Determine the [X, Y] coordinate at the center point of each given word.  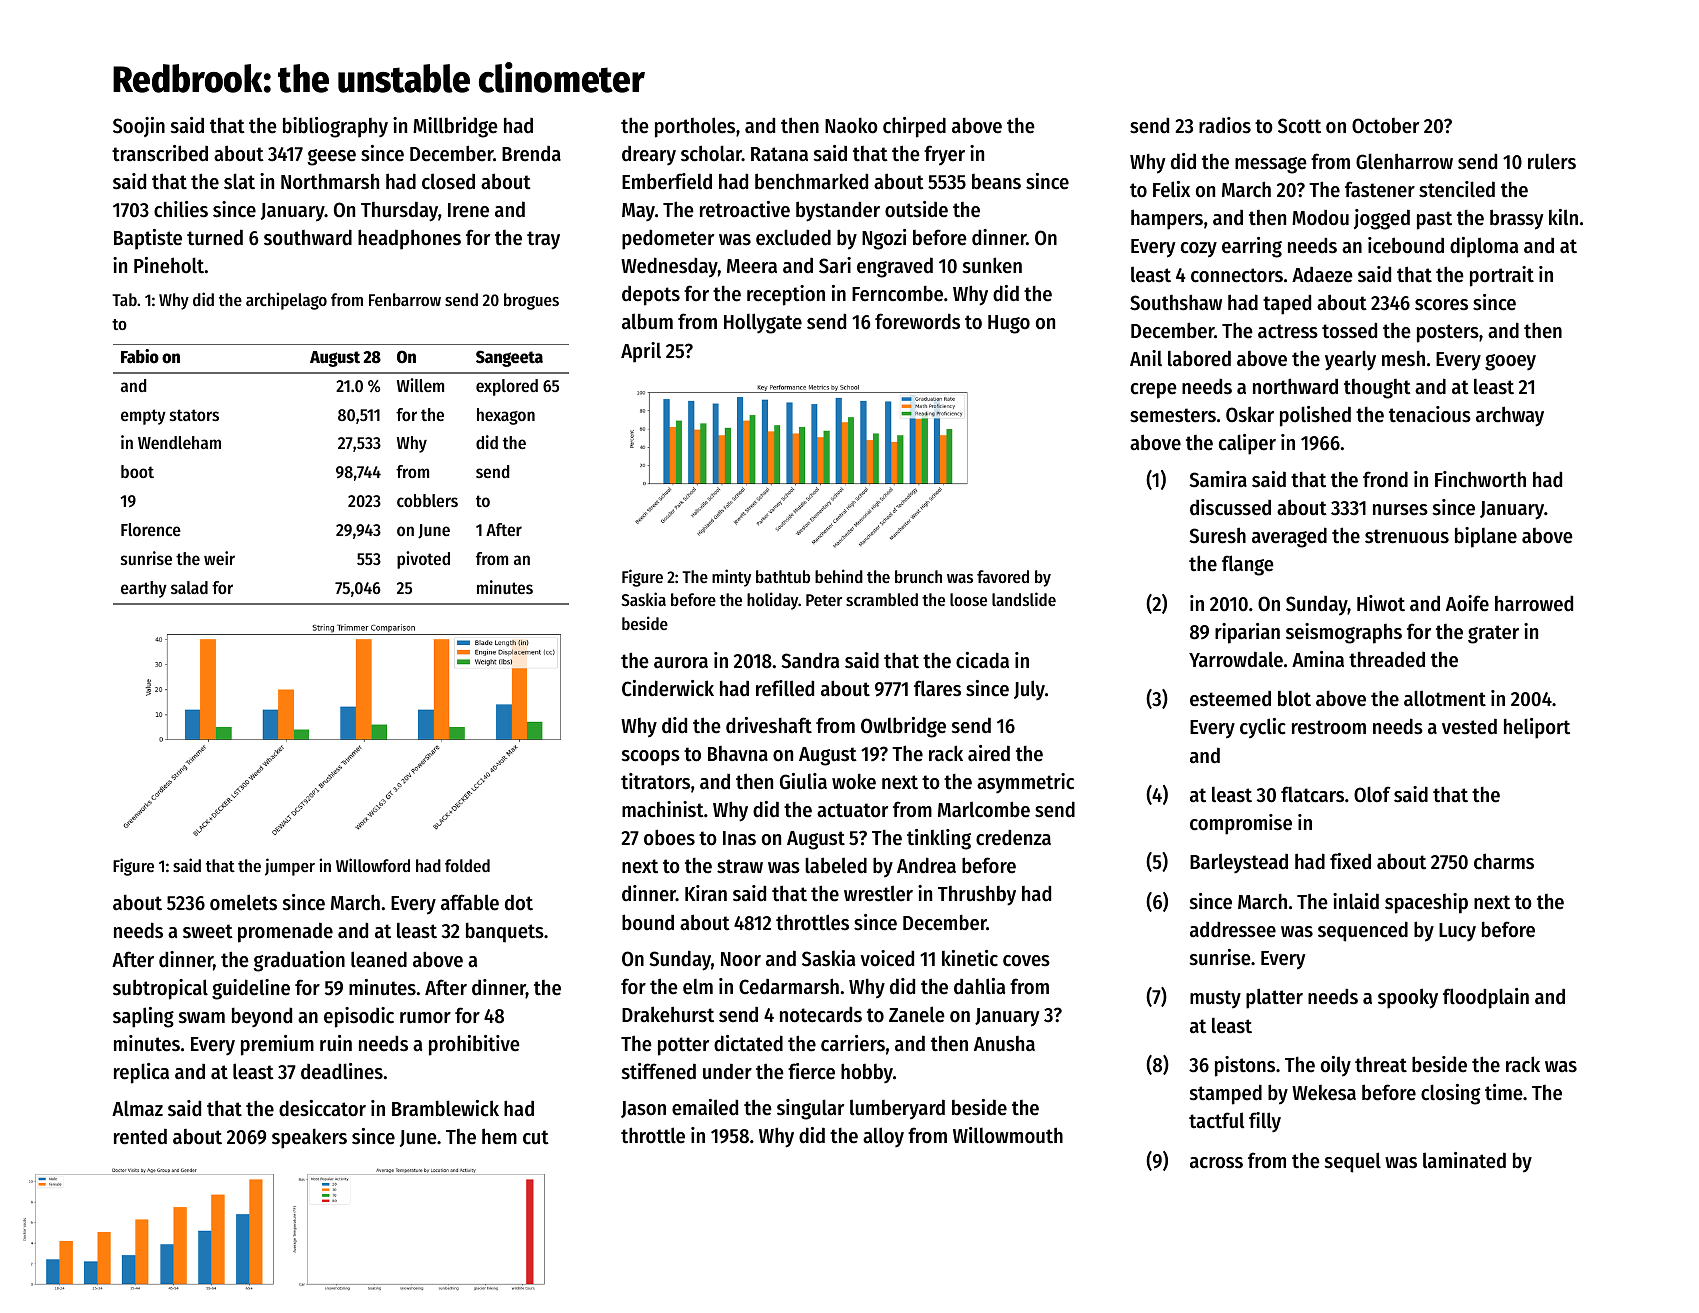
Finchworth [1480, 479]
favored [1003, 576]
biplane [1486, 537]
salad [189, 587]
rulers [1552, 162]
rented [140, 1136]
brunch [918, 576]
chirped [914, 127]
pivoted [423, 560]
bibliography [335, 127]
